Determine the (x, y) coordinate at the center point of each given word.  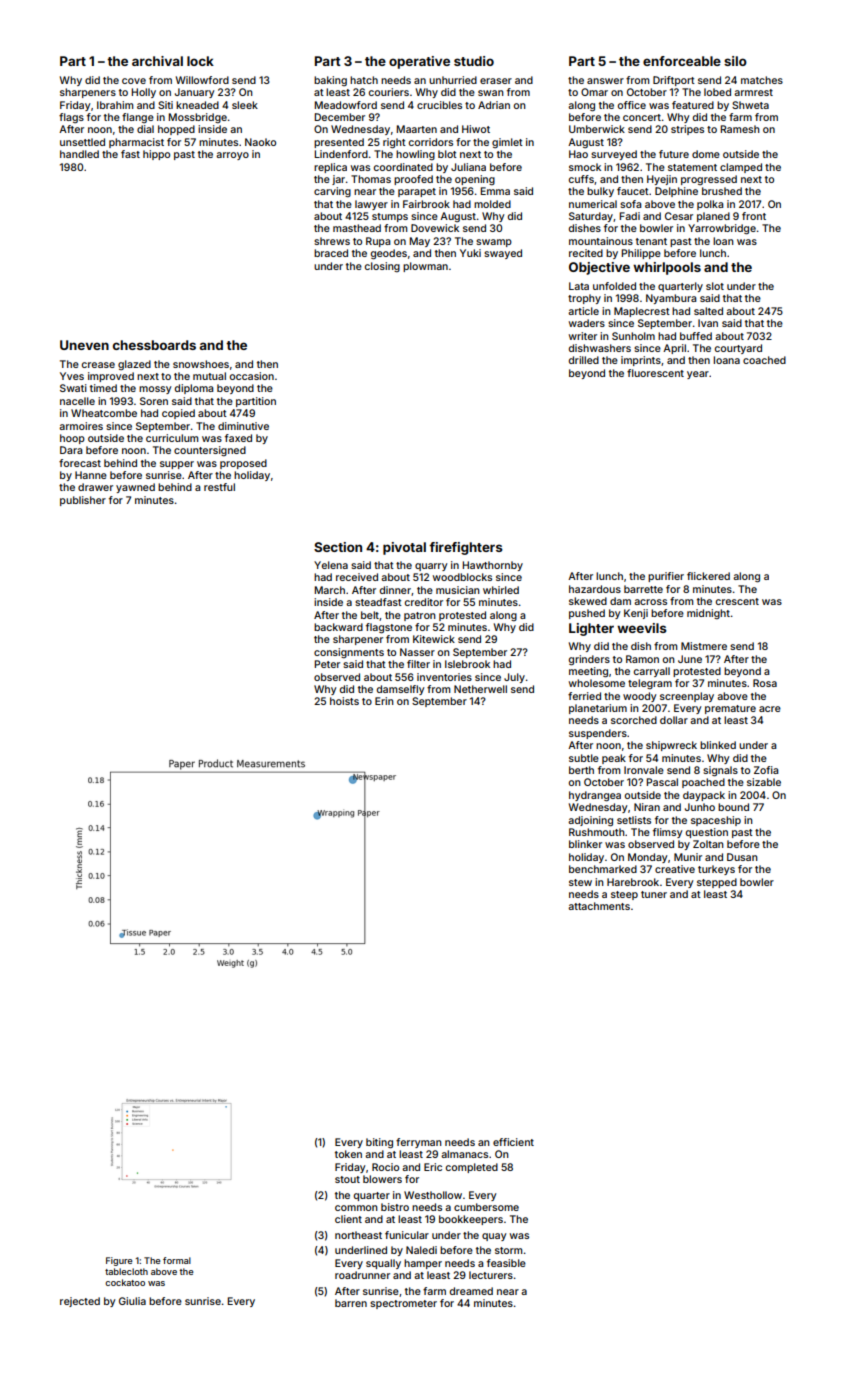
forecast (80, 463)
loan (723, 241)
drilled (584, 360)
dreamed (471, 1291)
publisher (83, 501)
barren (351, 1303)
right (394, 143)
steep (624, 895)
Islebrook (467, 664)
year (698, 375)
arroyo (232, 156)
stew (580, 882)
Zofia (766, 770)
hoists (344, 701)
